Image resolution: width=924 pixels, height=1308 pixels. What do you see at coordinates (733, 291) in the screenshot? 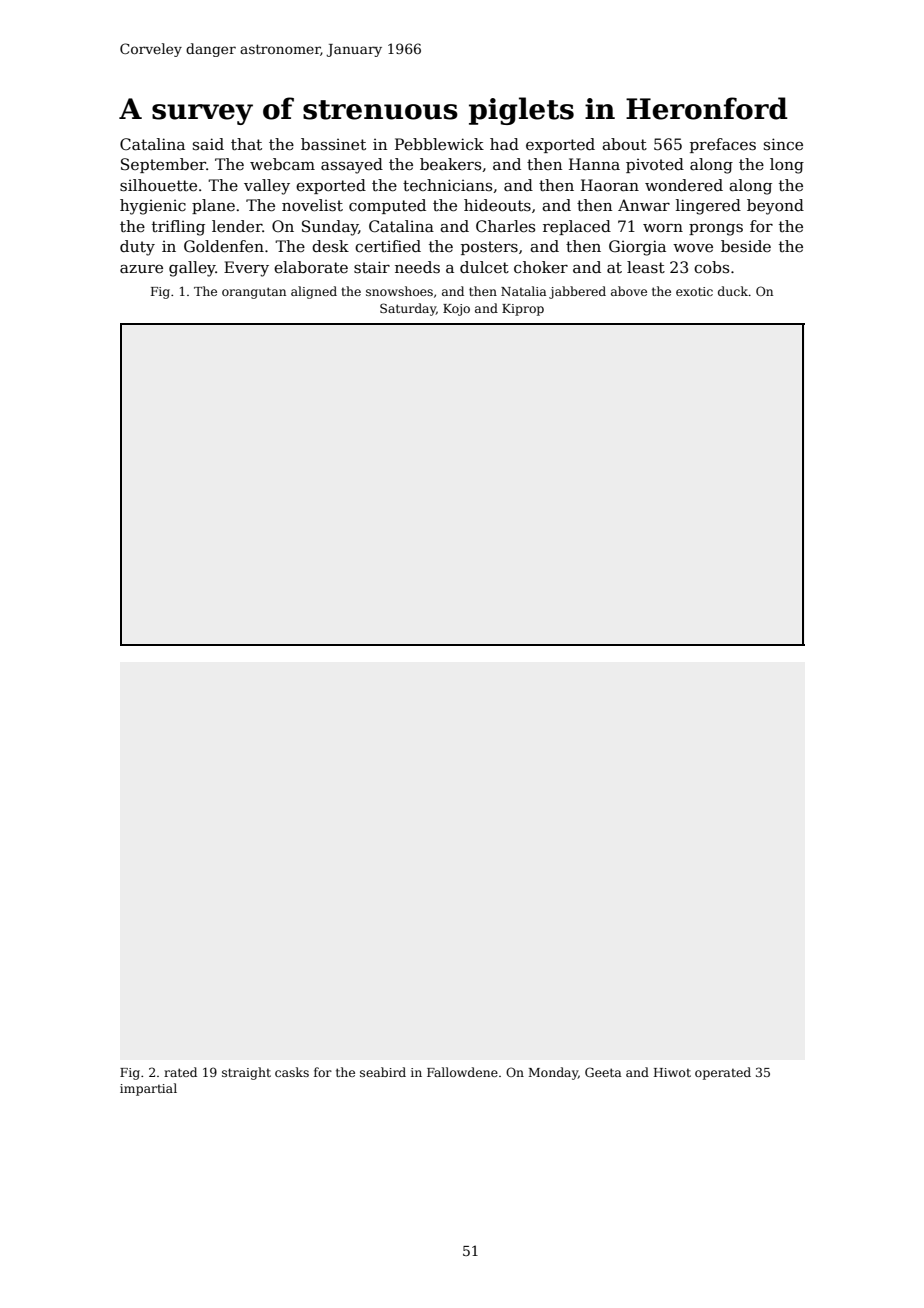
I see `duck` at bounding box center [733, 291].
